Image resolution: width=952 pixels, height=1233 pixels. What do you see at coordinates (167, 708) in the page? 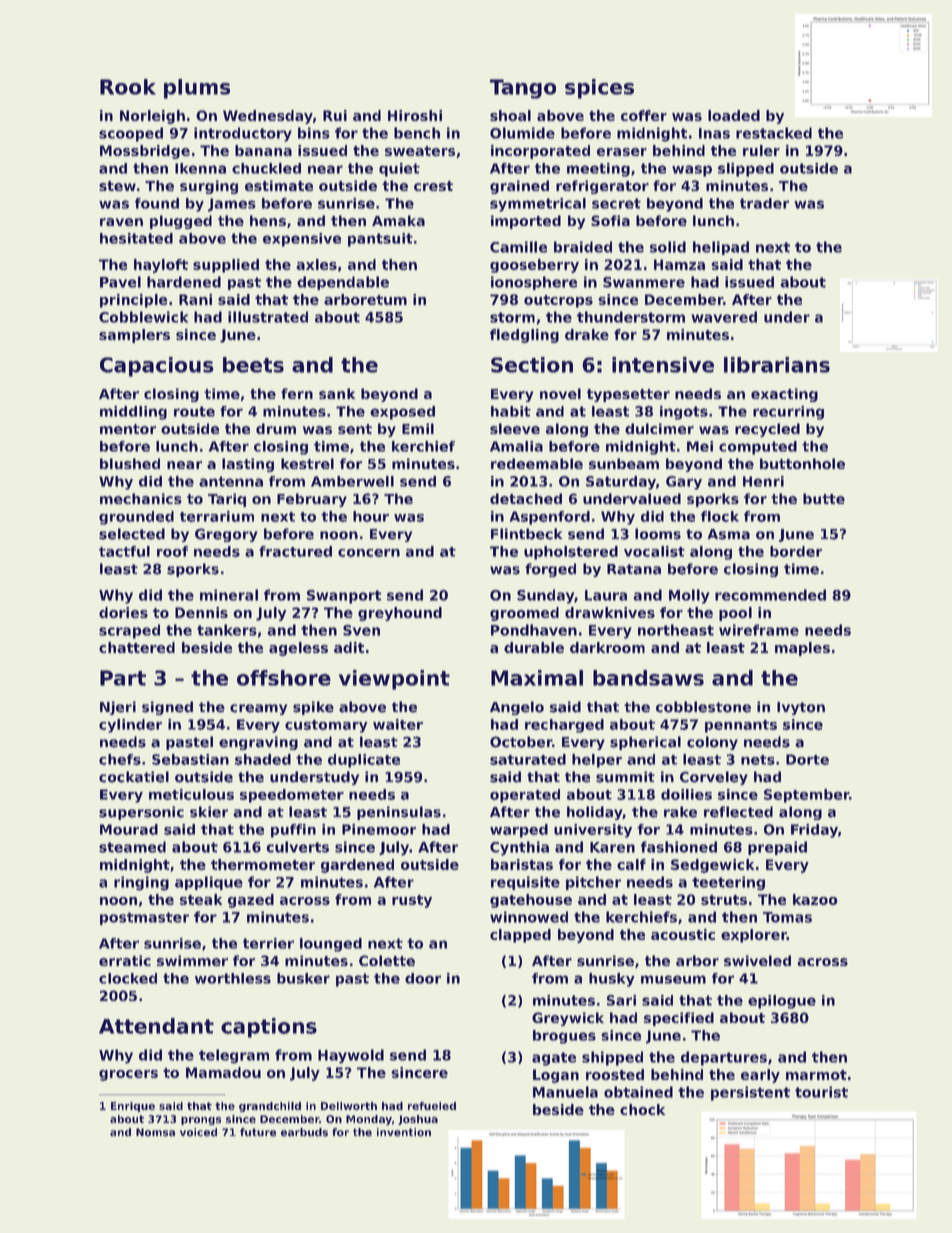
I see `signed` at bounding box center [167, 708].
